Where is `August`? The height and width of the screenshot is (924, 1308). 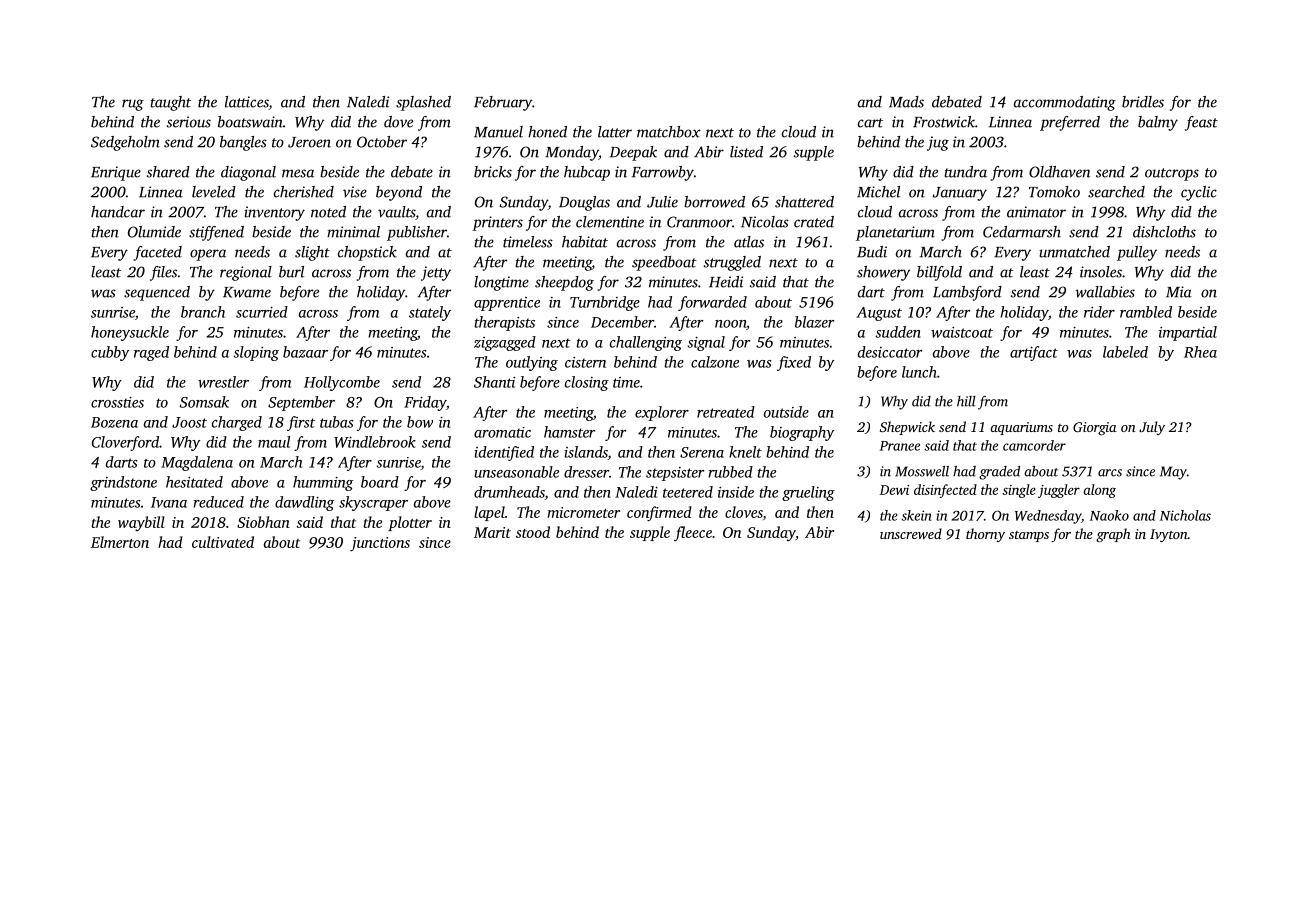
August is located at coordinates (879, 314).
